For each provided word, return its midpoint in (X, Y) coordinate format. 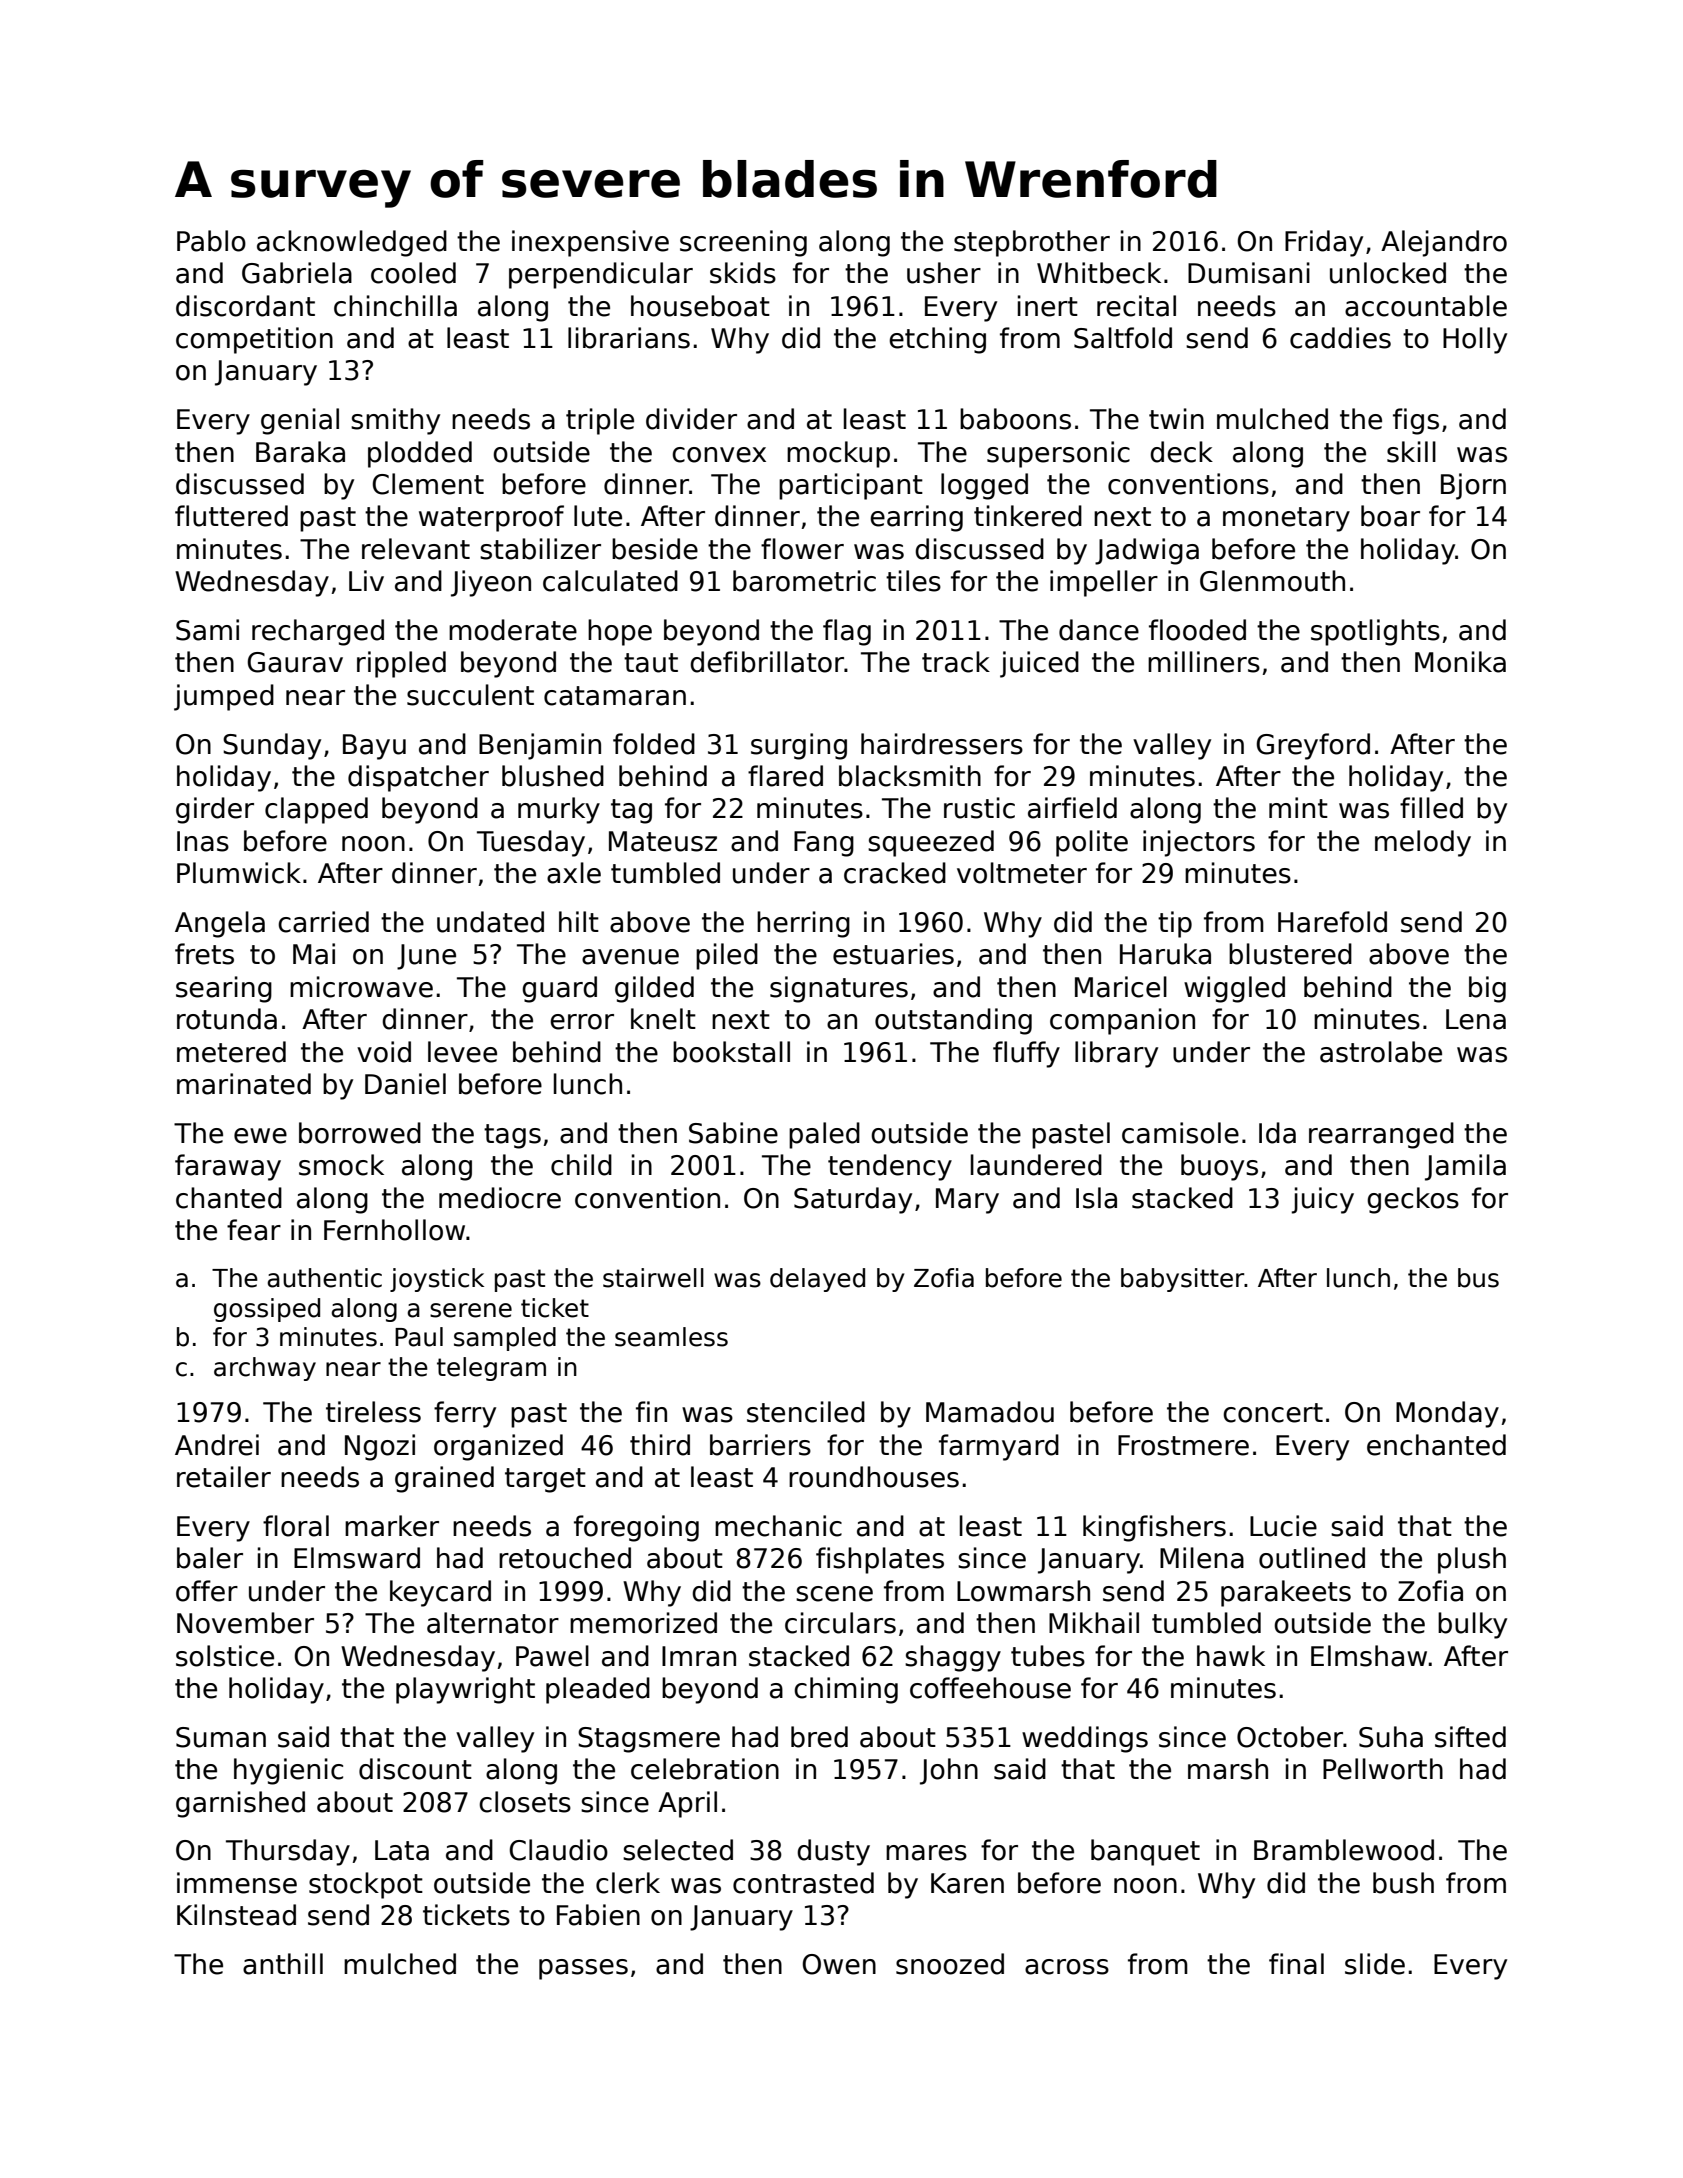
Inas (203, 841)
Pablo (211, 241)
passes (583, 1969)
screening (743, 243)
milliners (1204, 662)
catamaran (615, 696)
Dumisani (1249, 273)
